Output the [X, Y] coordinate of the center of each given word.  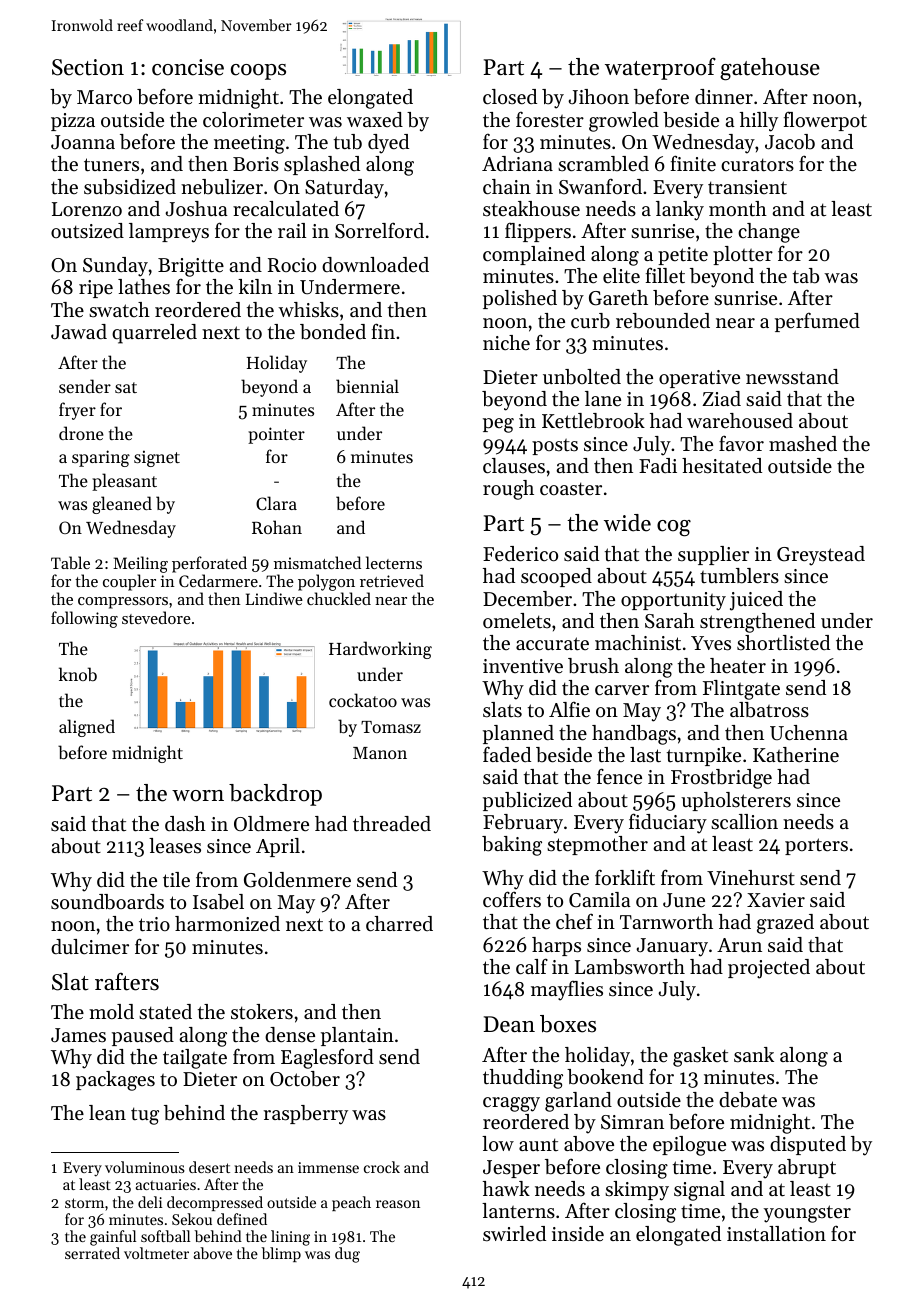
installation [776, 1234]
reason [398, 1204]
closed [510, 97]
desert [209, 1167]
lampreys [169, 233]
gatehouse [770, 69]
